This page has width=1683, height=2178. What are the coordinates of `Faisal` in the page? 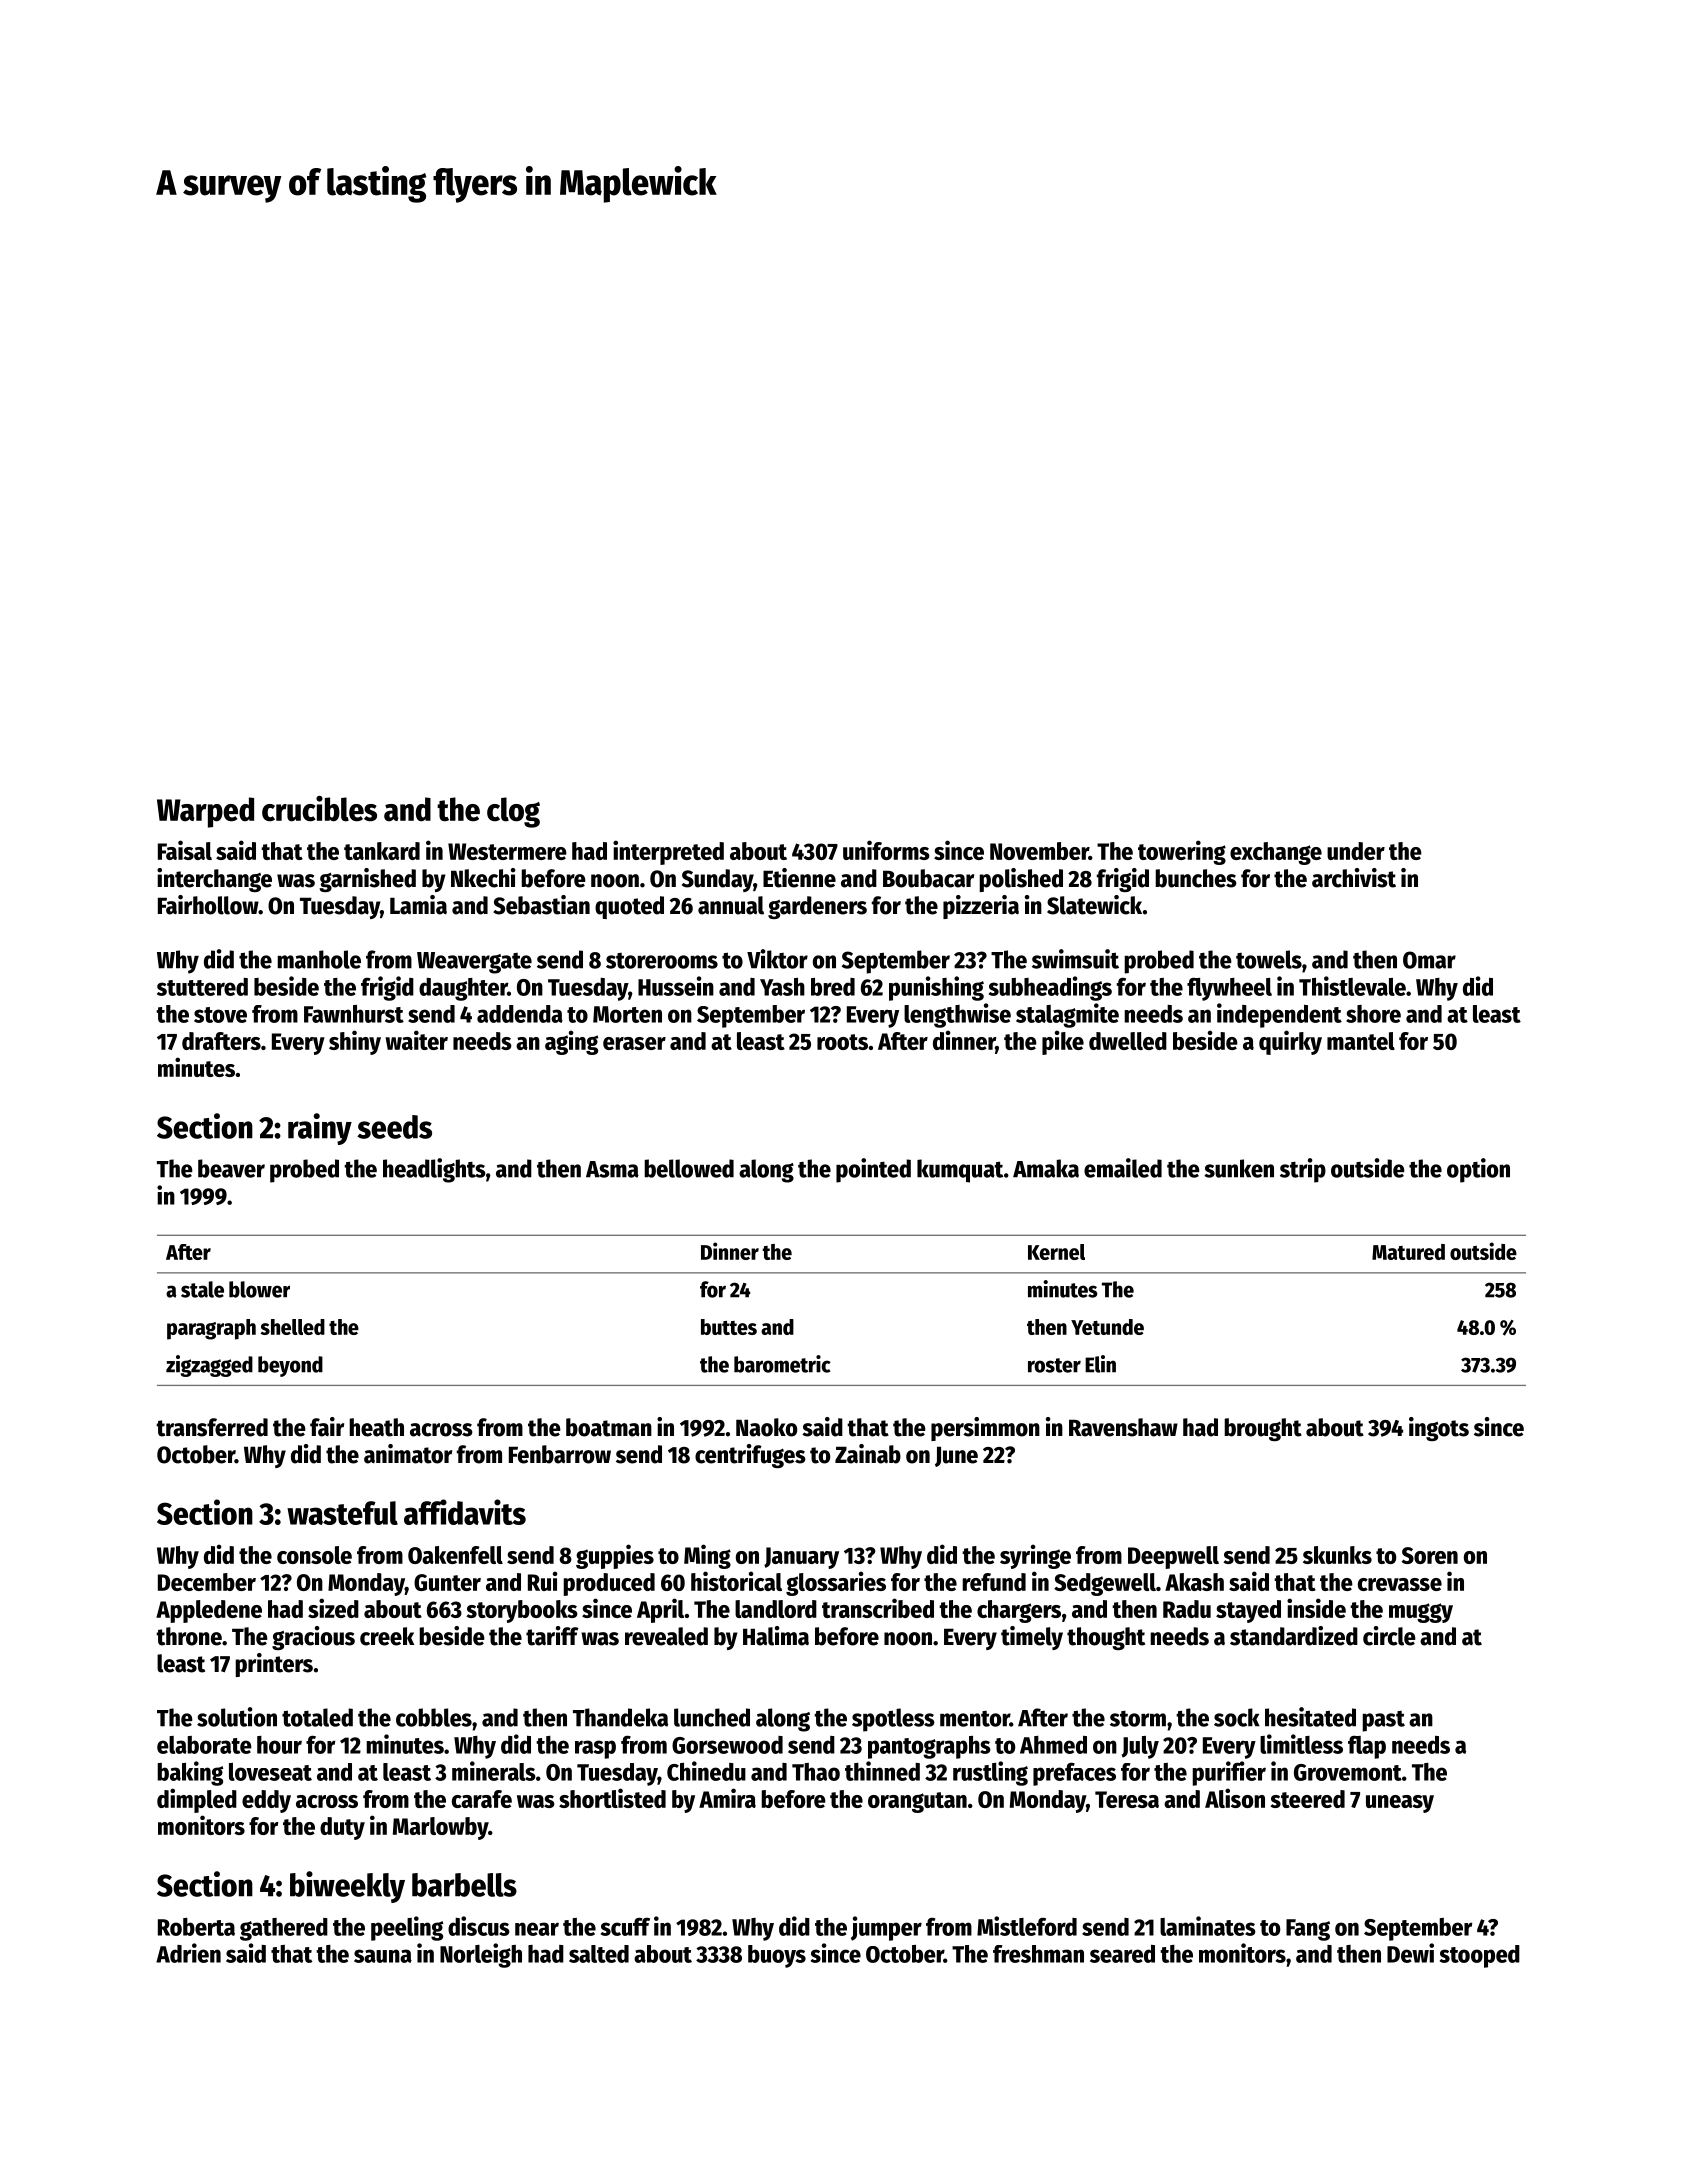 It's located at (185, 850).
